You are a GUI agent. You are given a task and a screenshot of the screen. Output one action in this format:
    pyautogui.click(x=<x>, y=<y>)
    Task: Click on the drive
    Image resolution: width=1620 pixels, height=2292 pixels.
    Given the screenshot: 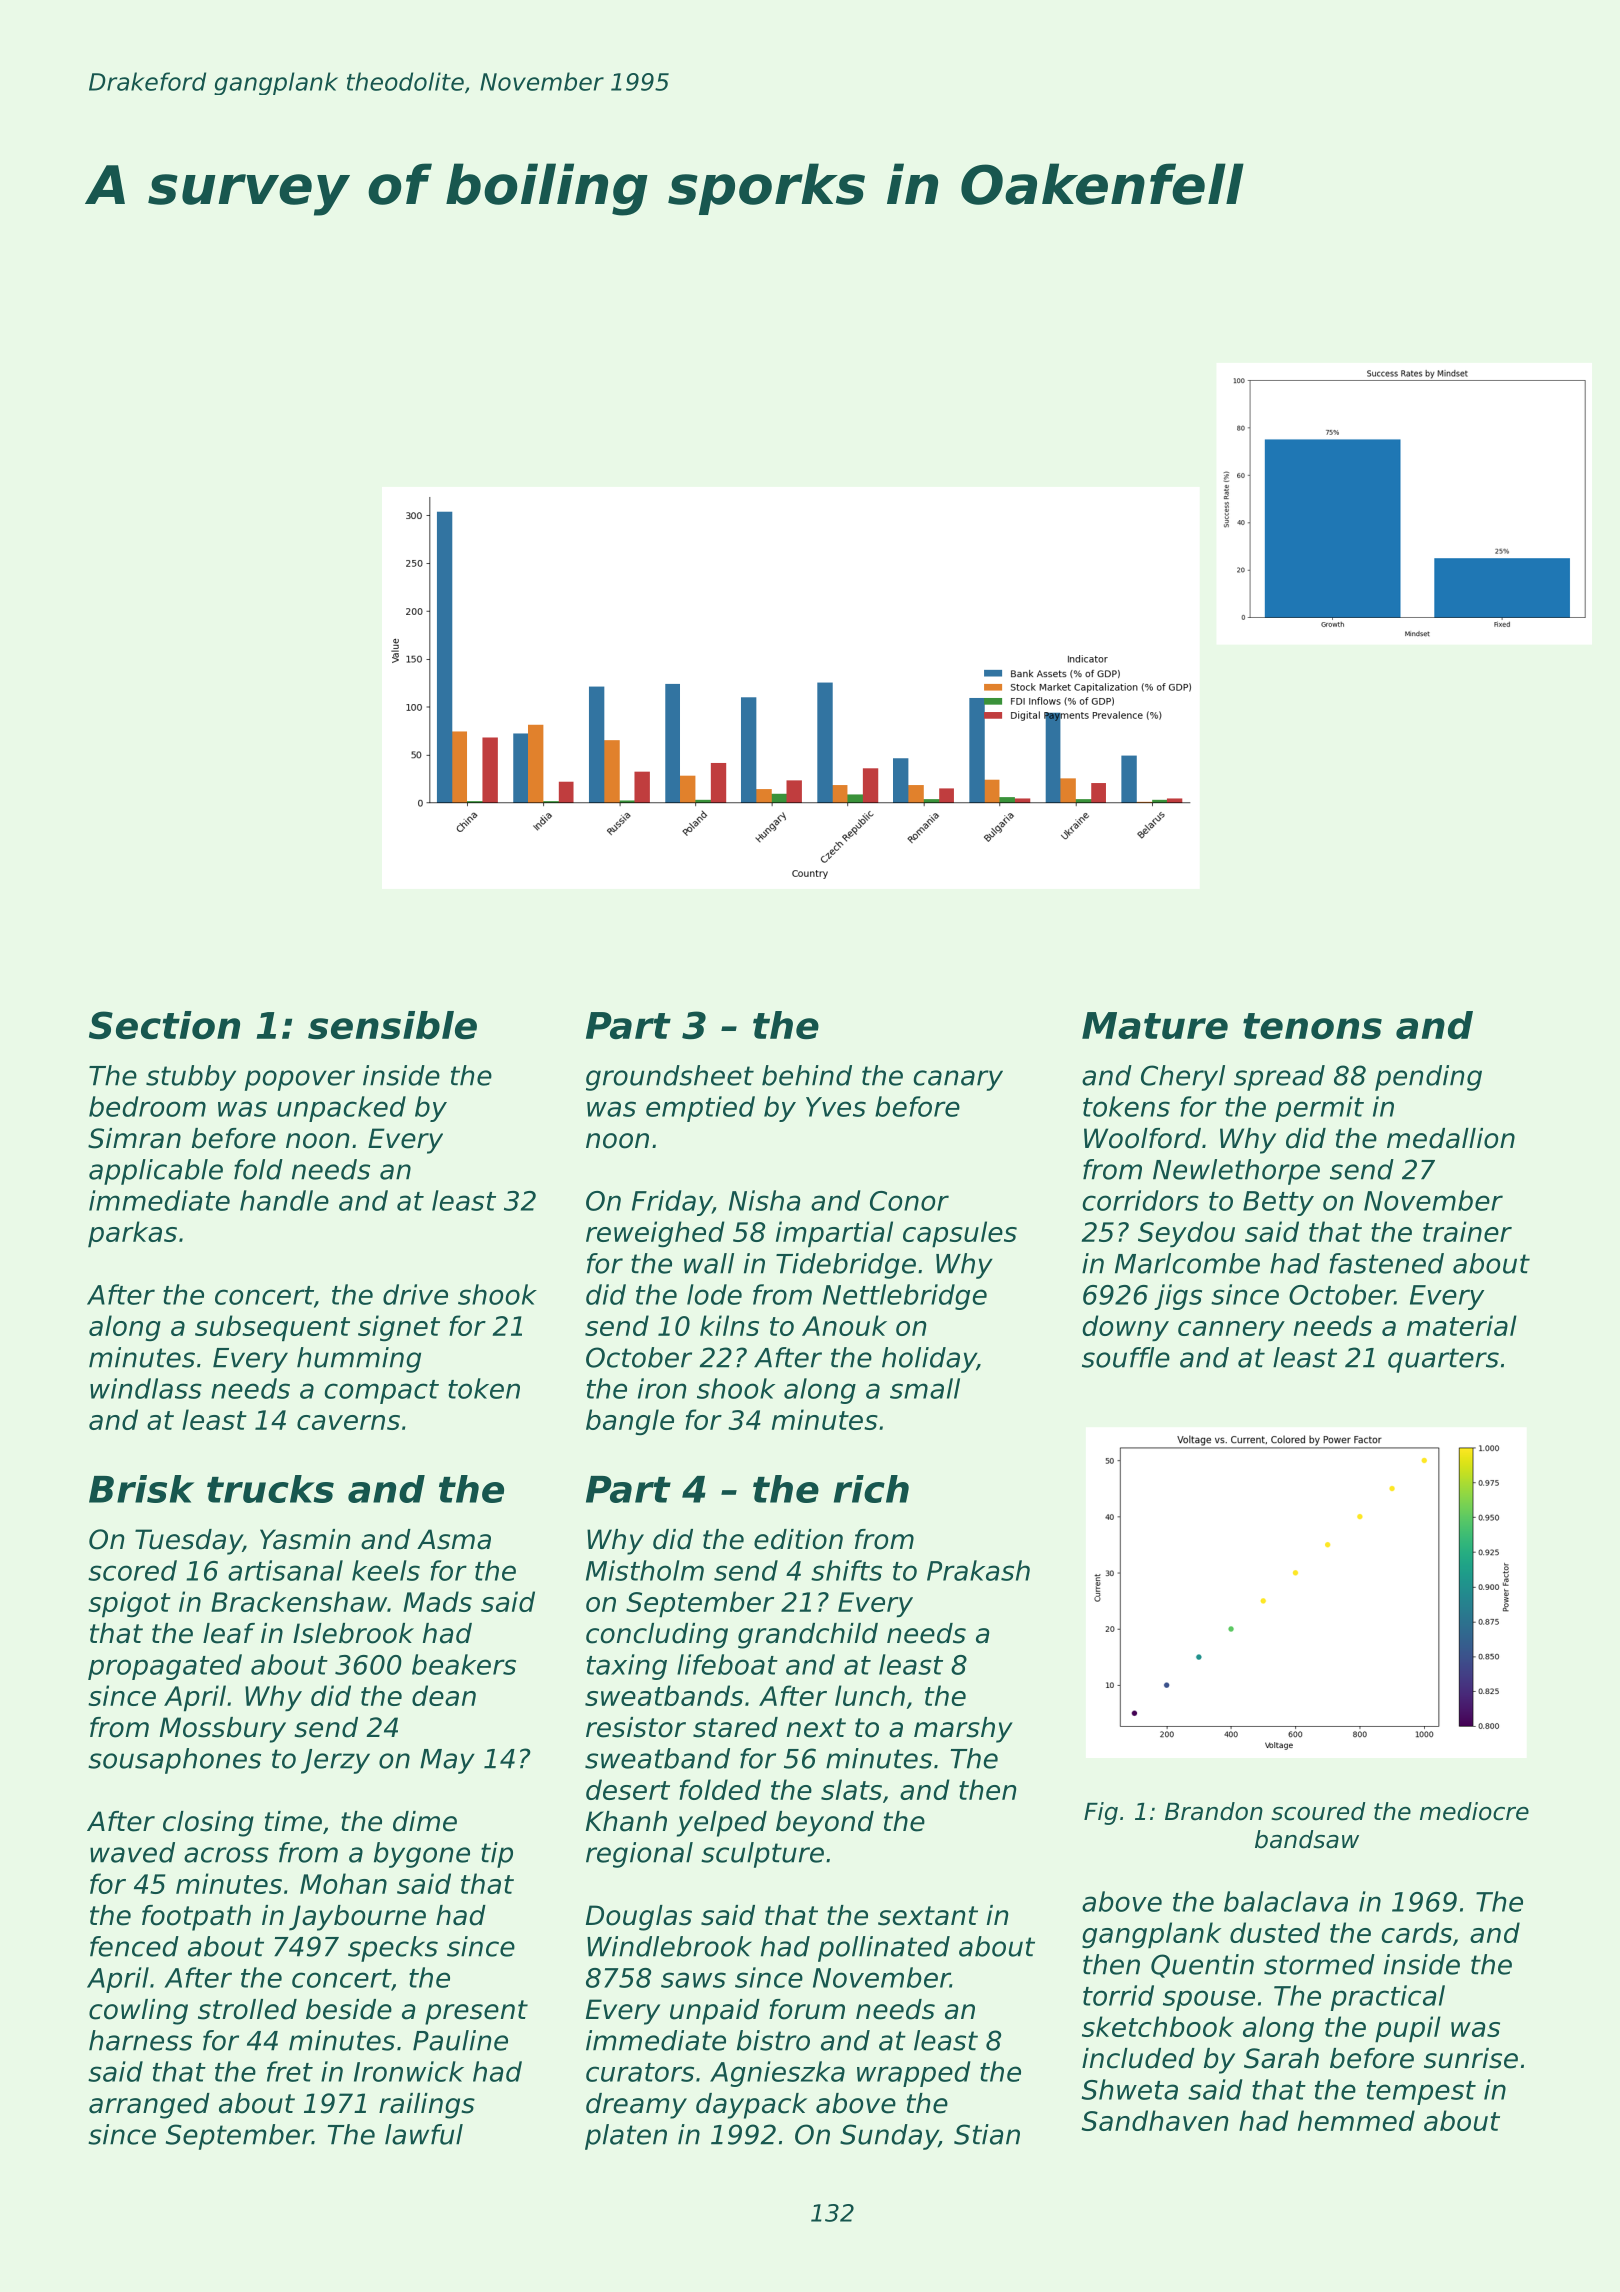 What is the action you would take?
    pyautogui.click(x=415, y=1294)
